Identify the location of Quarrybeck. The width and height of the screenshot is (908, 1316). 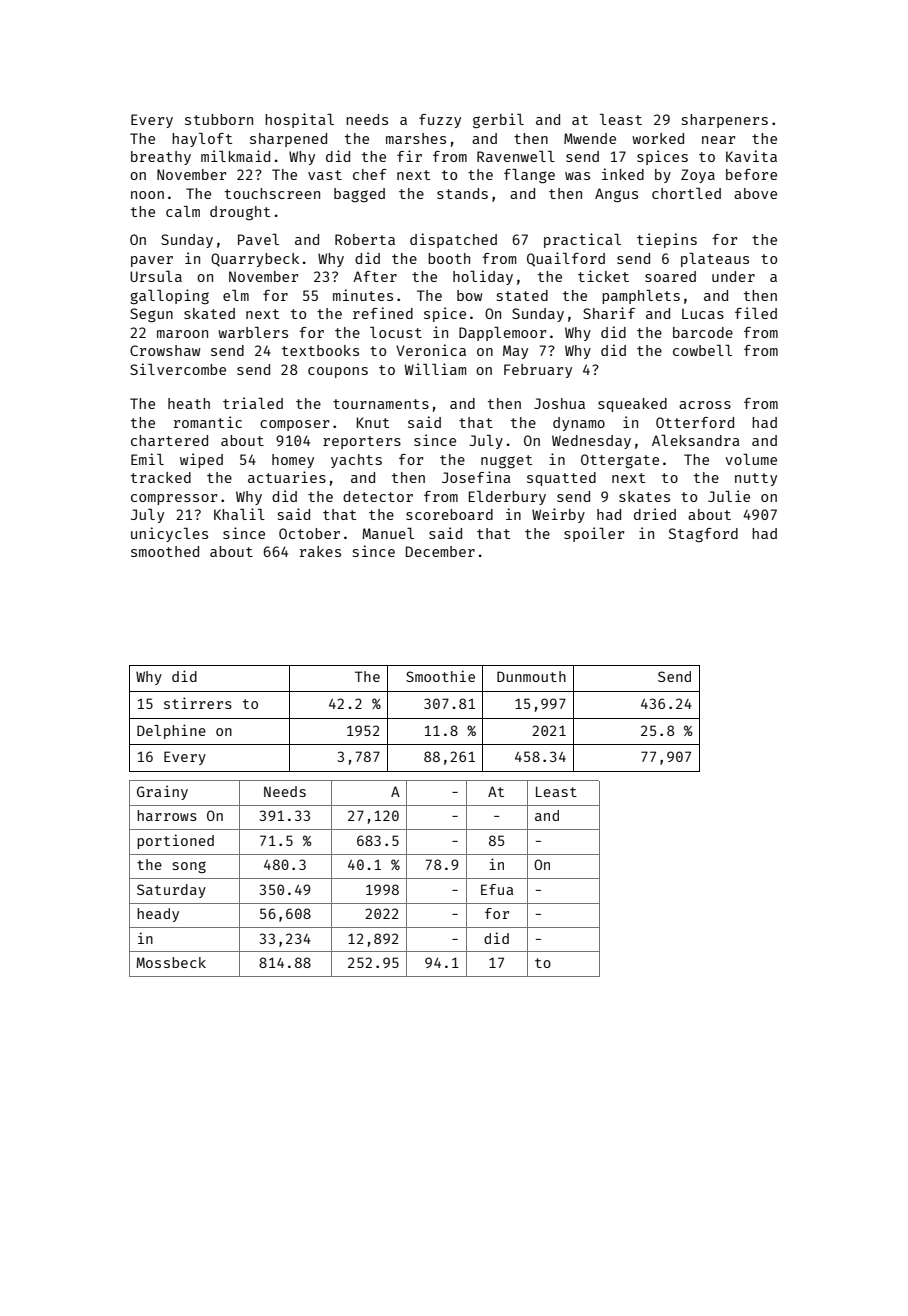
(255, 260).
